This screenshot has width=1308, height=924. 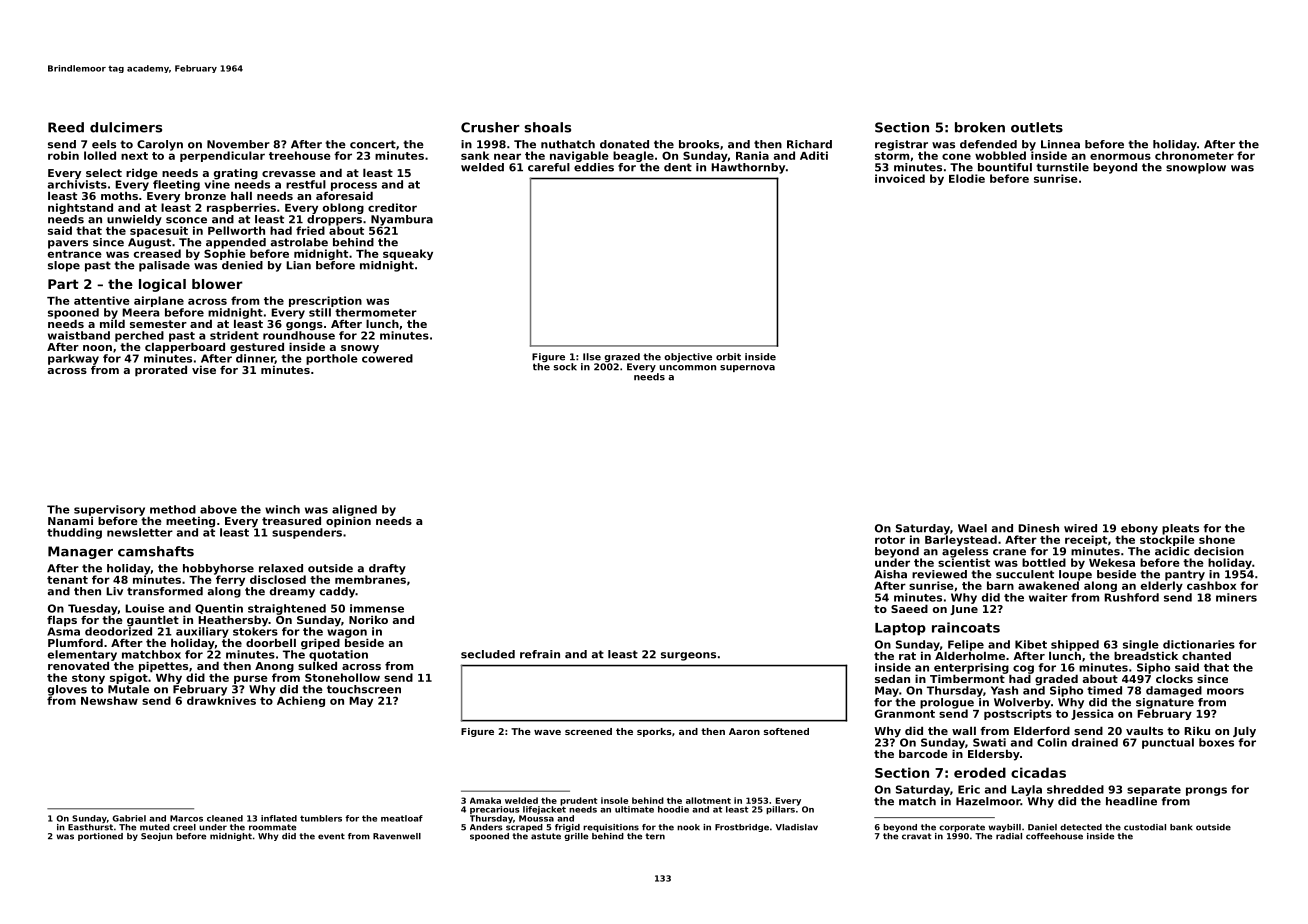 What do you see at coordinates (892, 678) in the screenshot?
I see `sedan` at bounding box center [892, 678].
